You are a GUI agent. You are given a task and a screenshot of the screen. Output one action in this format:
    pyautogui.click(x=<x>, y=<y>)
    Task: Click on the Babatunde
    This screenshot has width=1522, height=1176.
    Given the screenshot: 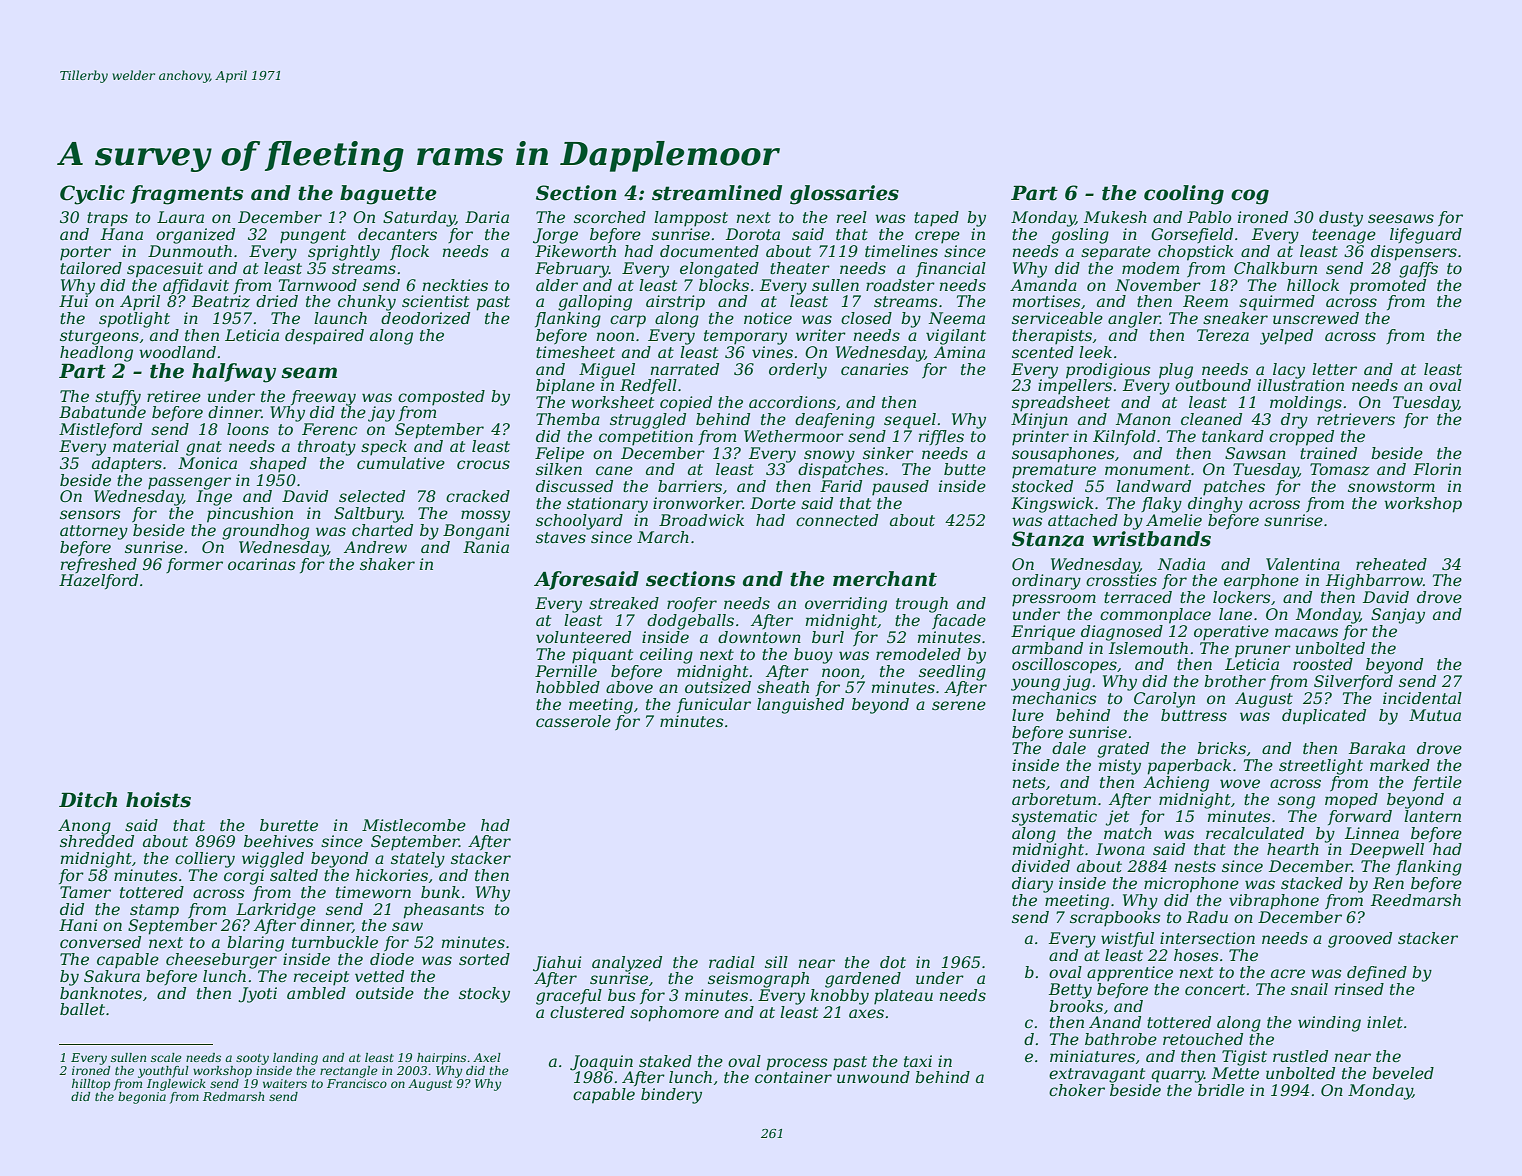 What is the action you would take?
    pyautogui.click(x=102, y=412)
